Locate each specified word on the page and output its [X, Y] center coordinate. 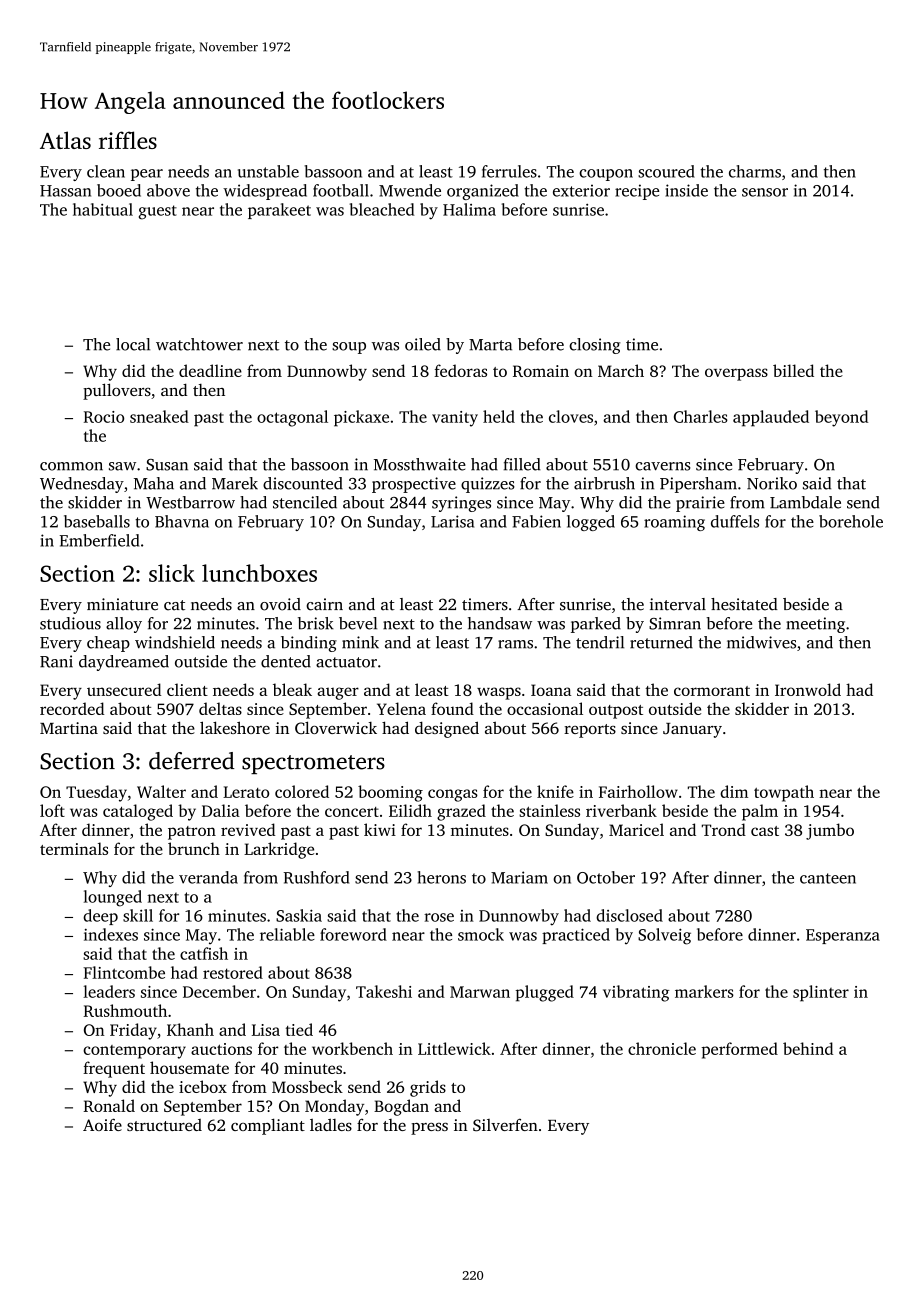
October [606, 877]
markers [704, 991]
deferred [192, 761]
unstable [268, 171]
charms [755, 171]
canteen [828, 878]
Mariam [519, 877]
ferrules [509, 171]
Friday [133, 1031]
